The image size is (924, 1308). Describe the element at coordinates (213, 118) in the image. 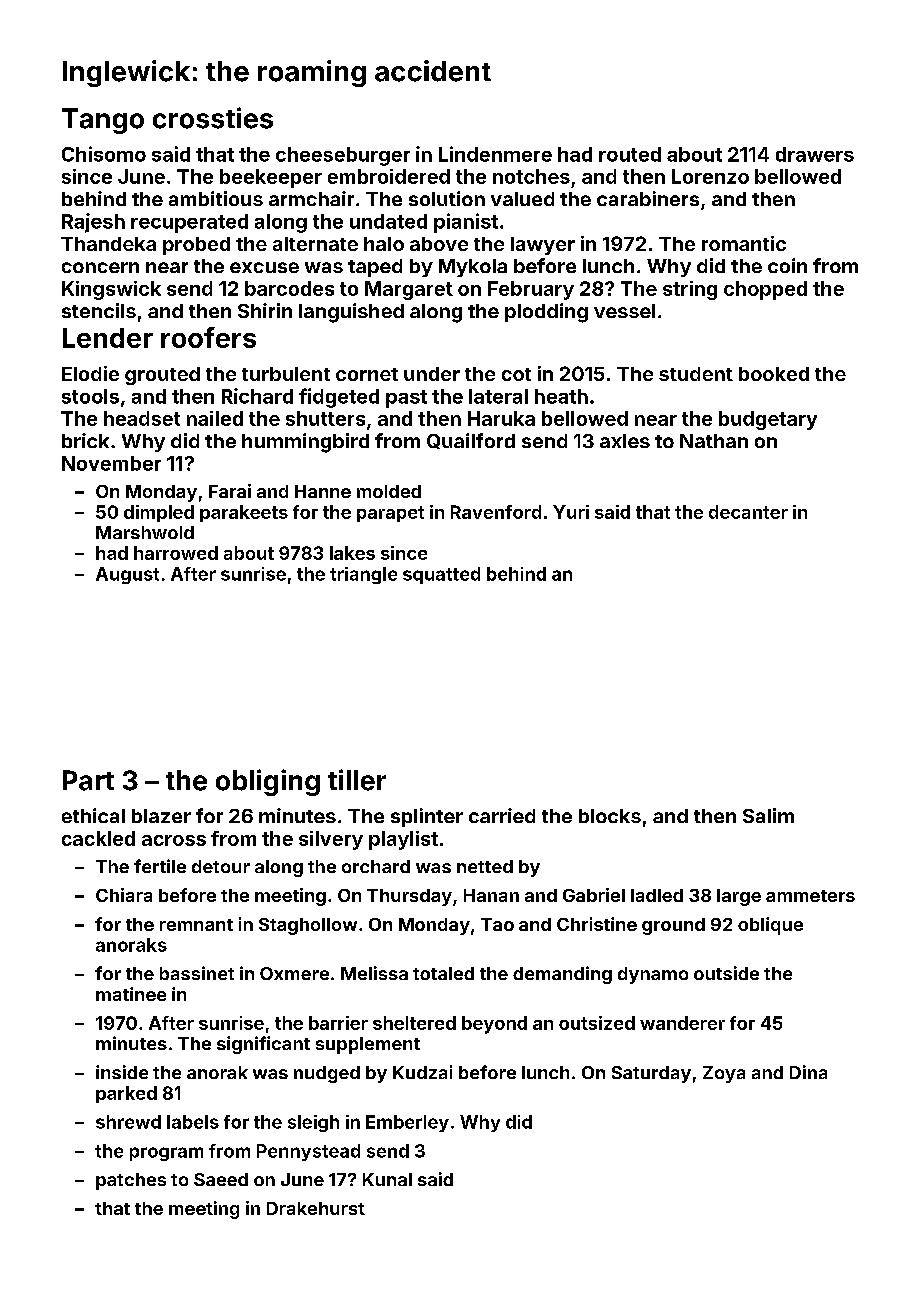

I see `crossties` at that location.
